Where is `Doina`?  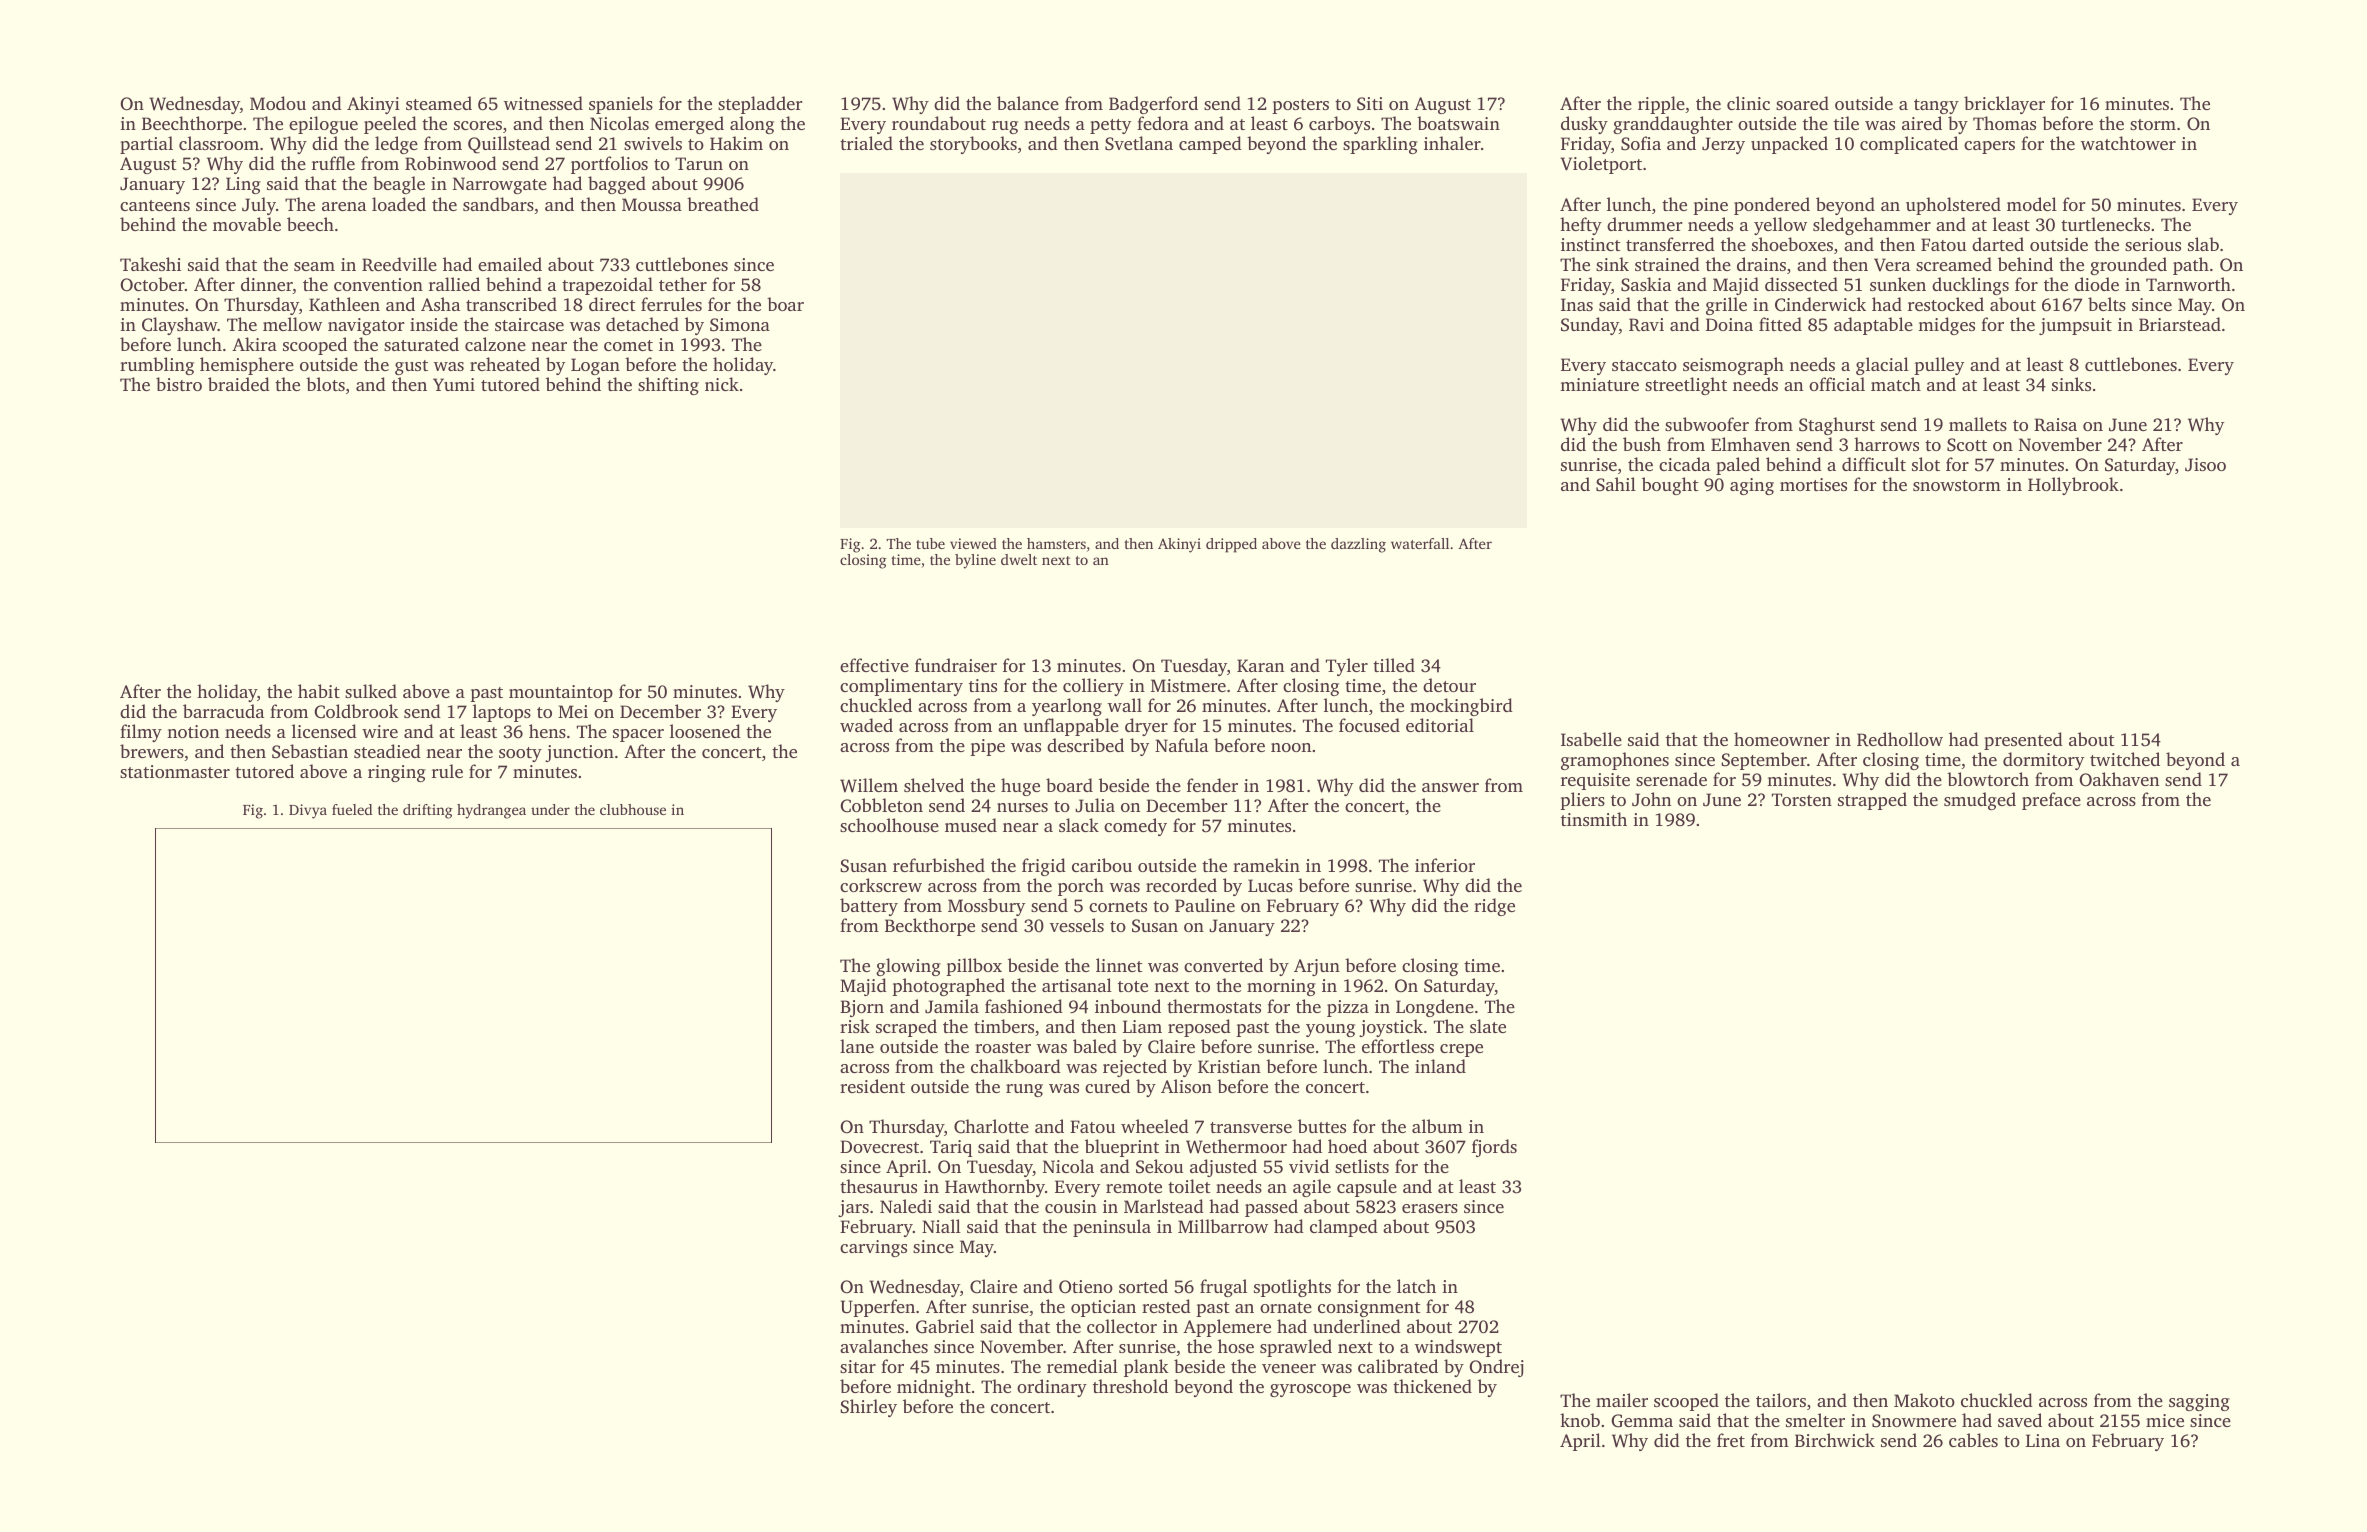 Doina is located at coordinates (1729, 324).
